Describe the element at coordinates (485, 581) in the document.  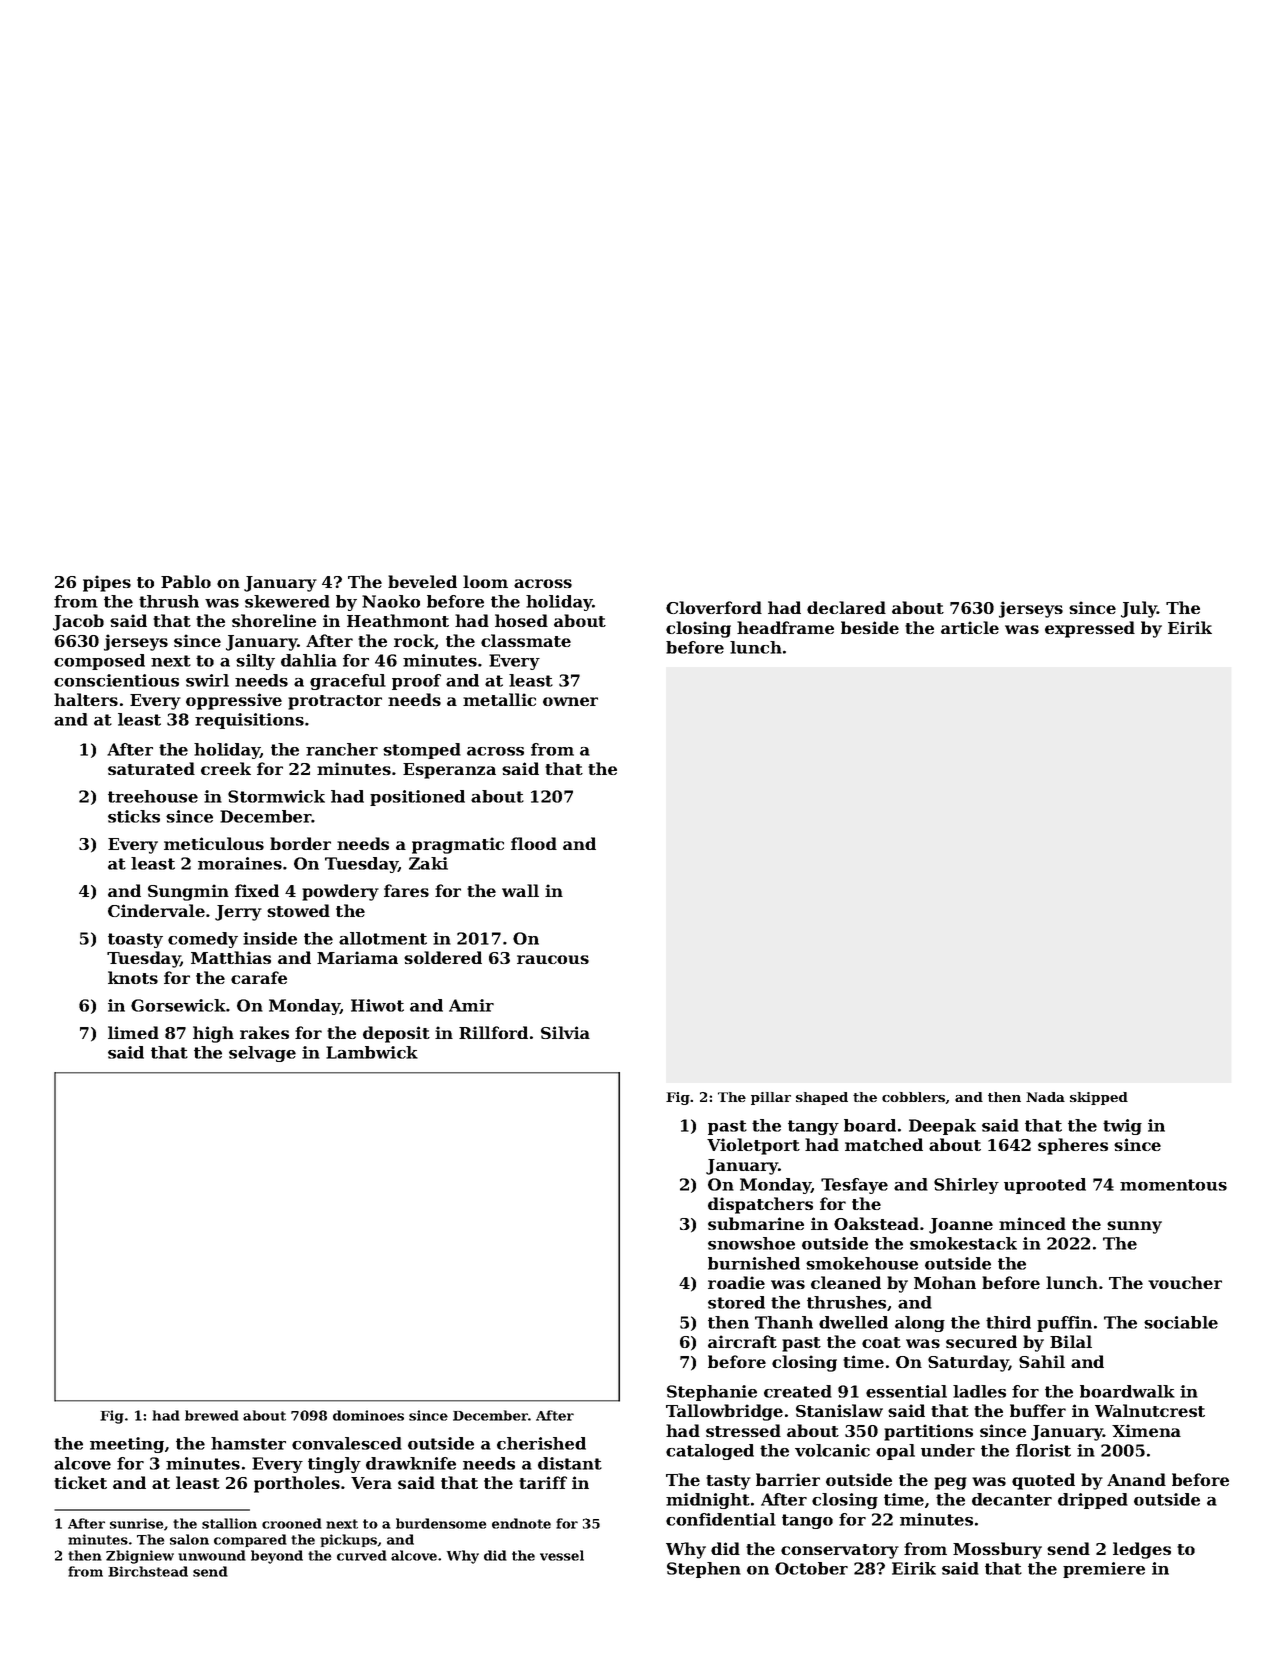
I see `loom` at that location.
